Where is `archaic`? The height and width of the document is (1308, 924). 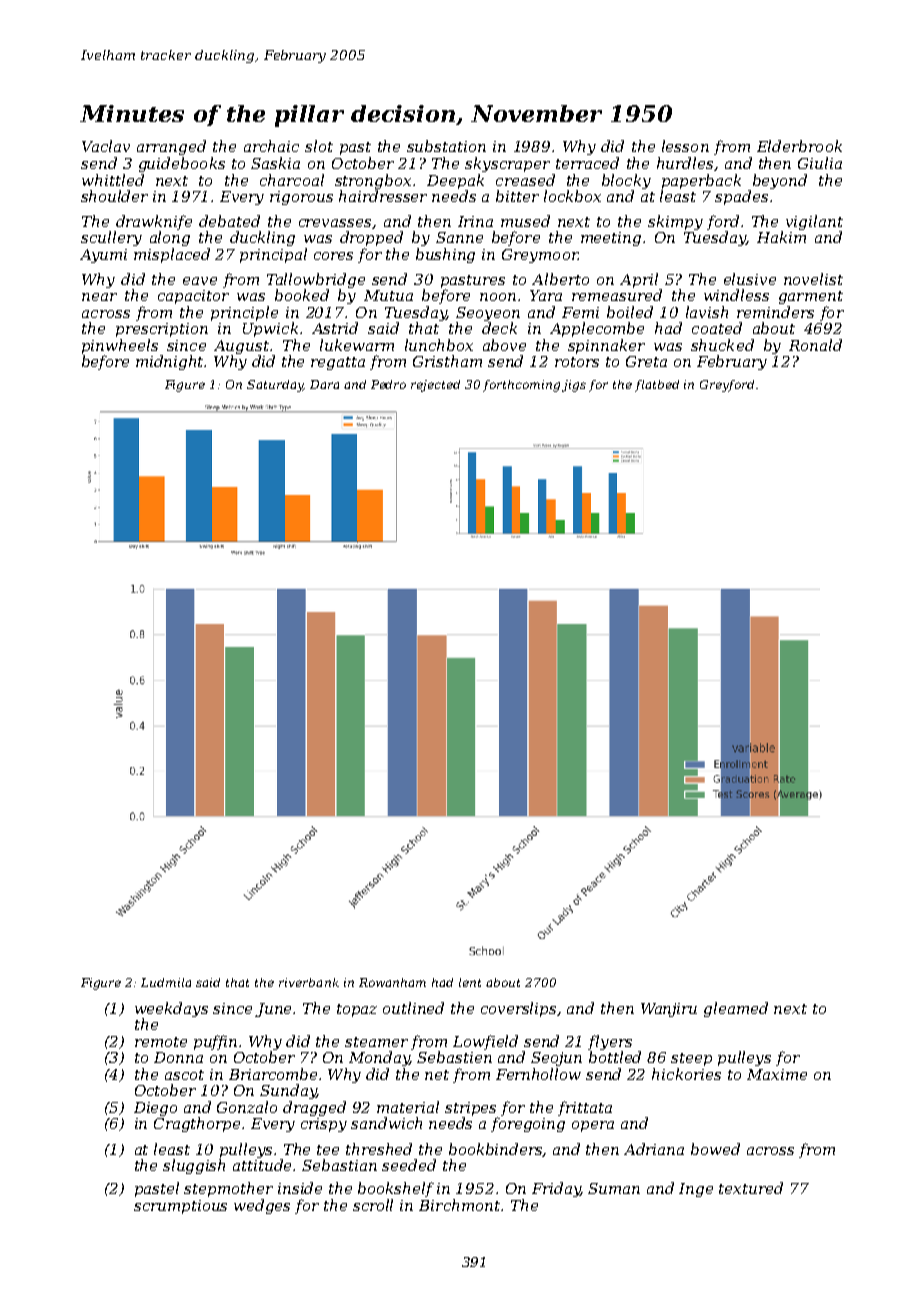 archaic is located at coordinates (271, 146).
